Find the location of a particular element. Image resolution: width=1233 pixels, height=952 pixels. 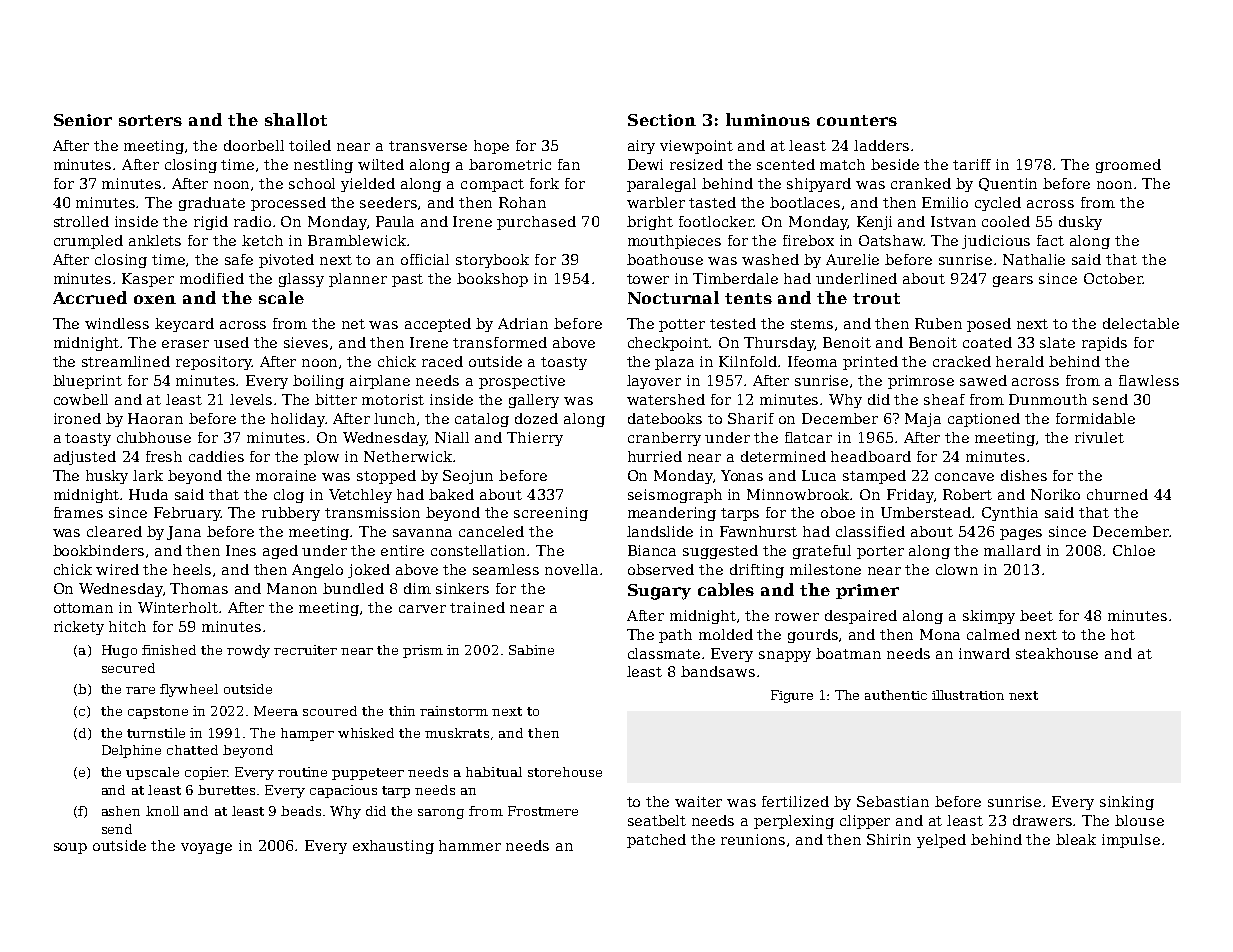

sinking is located at coordinates (1127, 803).
